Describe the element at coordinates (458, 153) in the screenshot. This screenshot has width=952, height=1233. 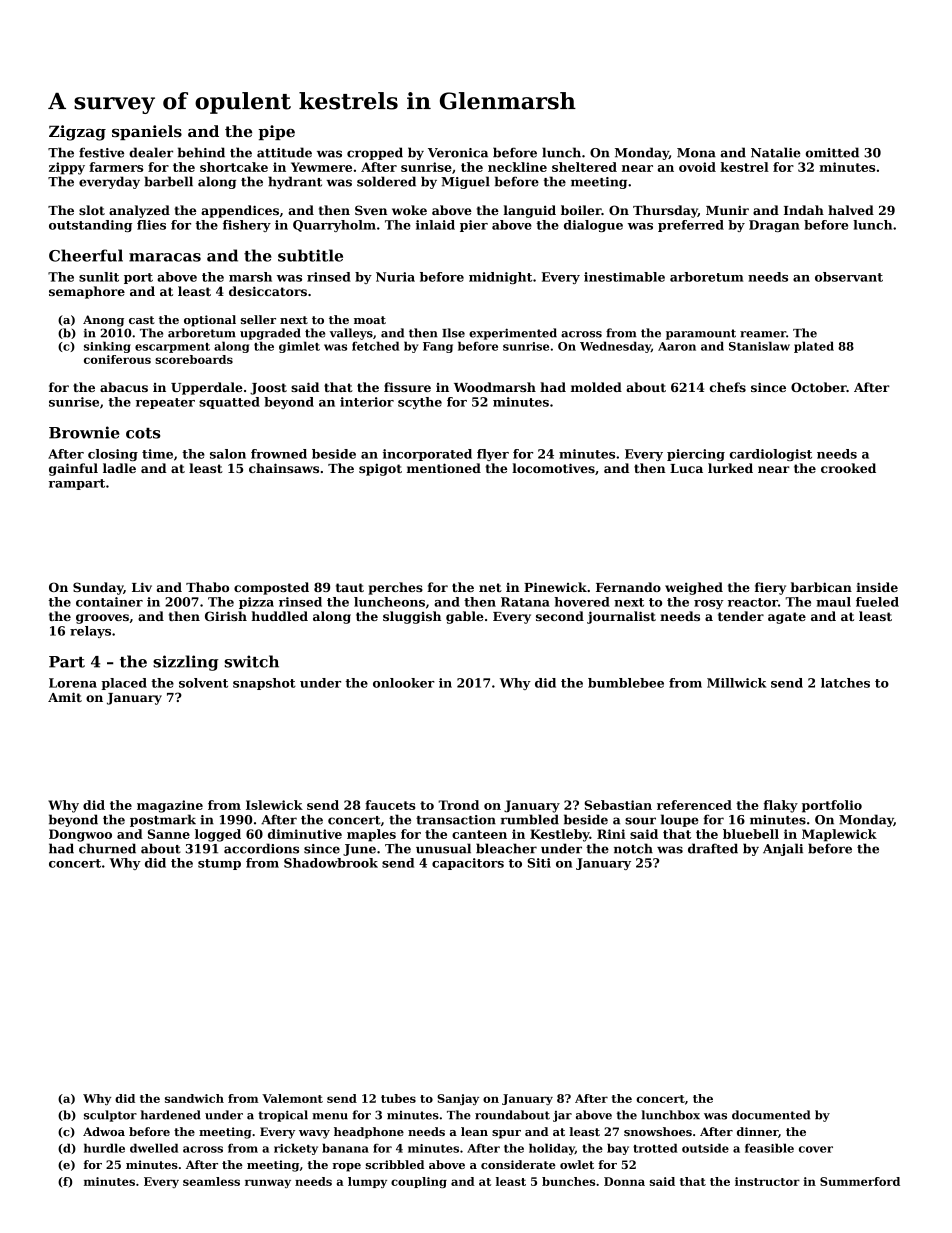
I see `Veronica` at that location.
